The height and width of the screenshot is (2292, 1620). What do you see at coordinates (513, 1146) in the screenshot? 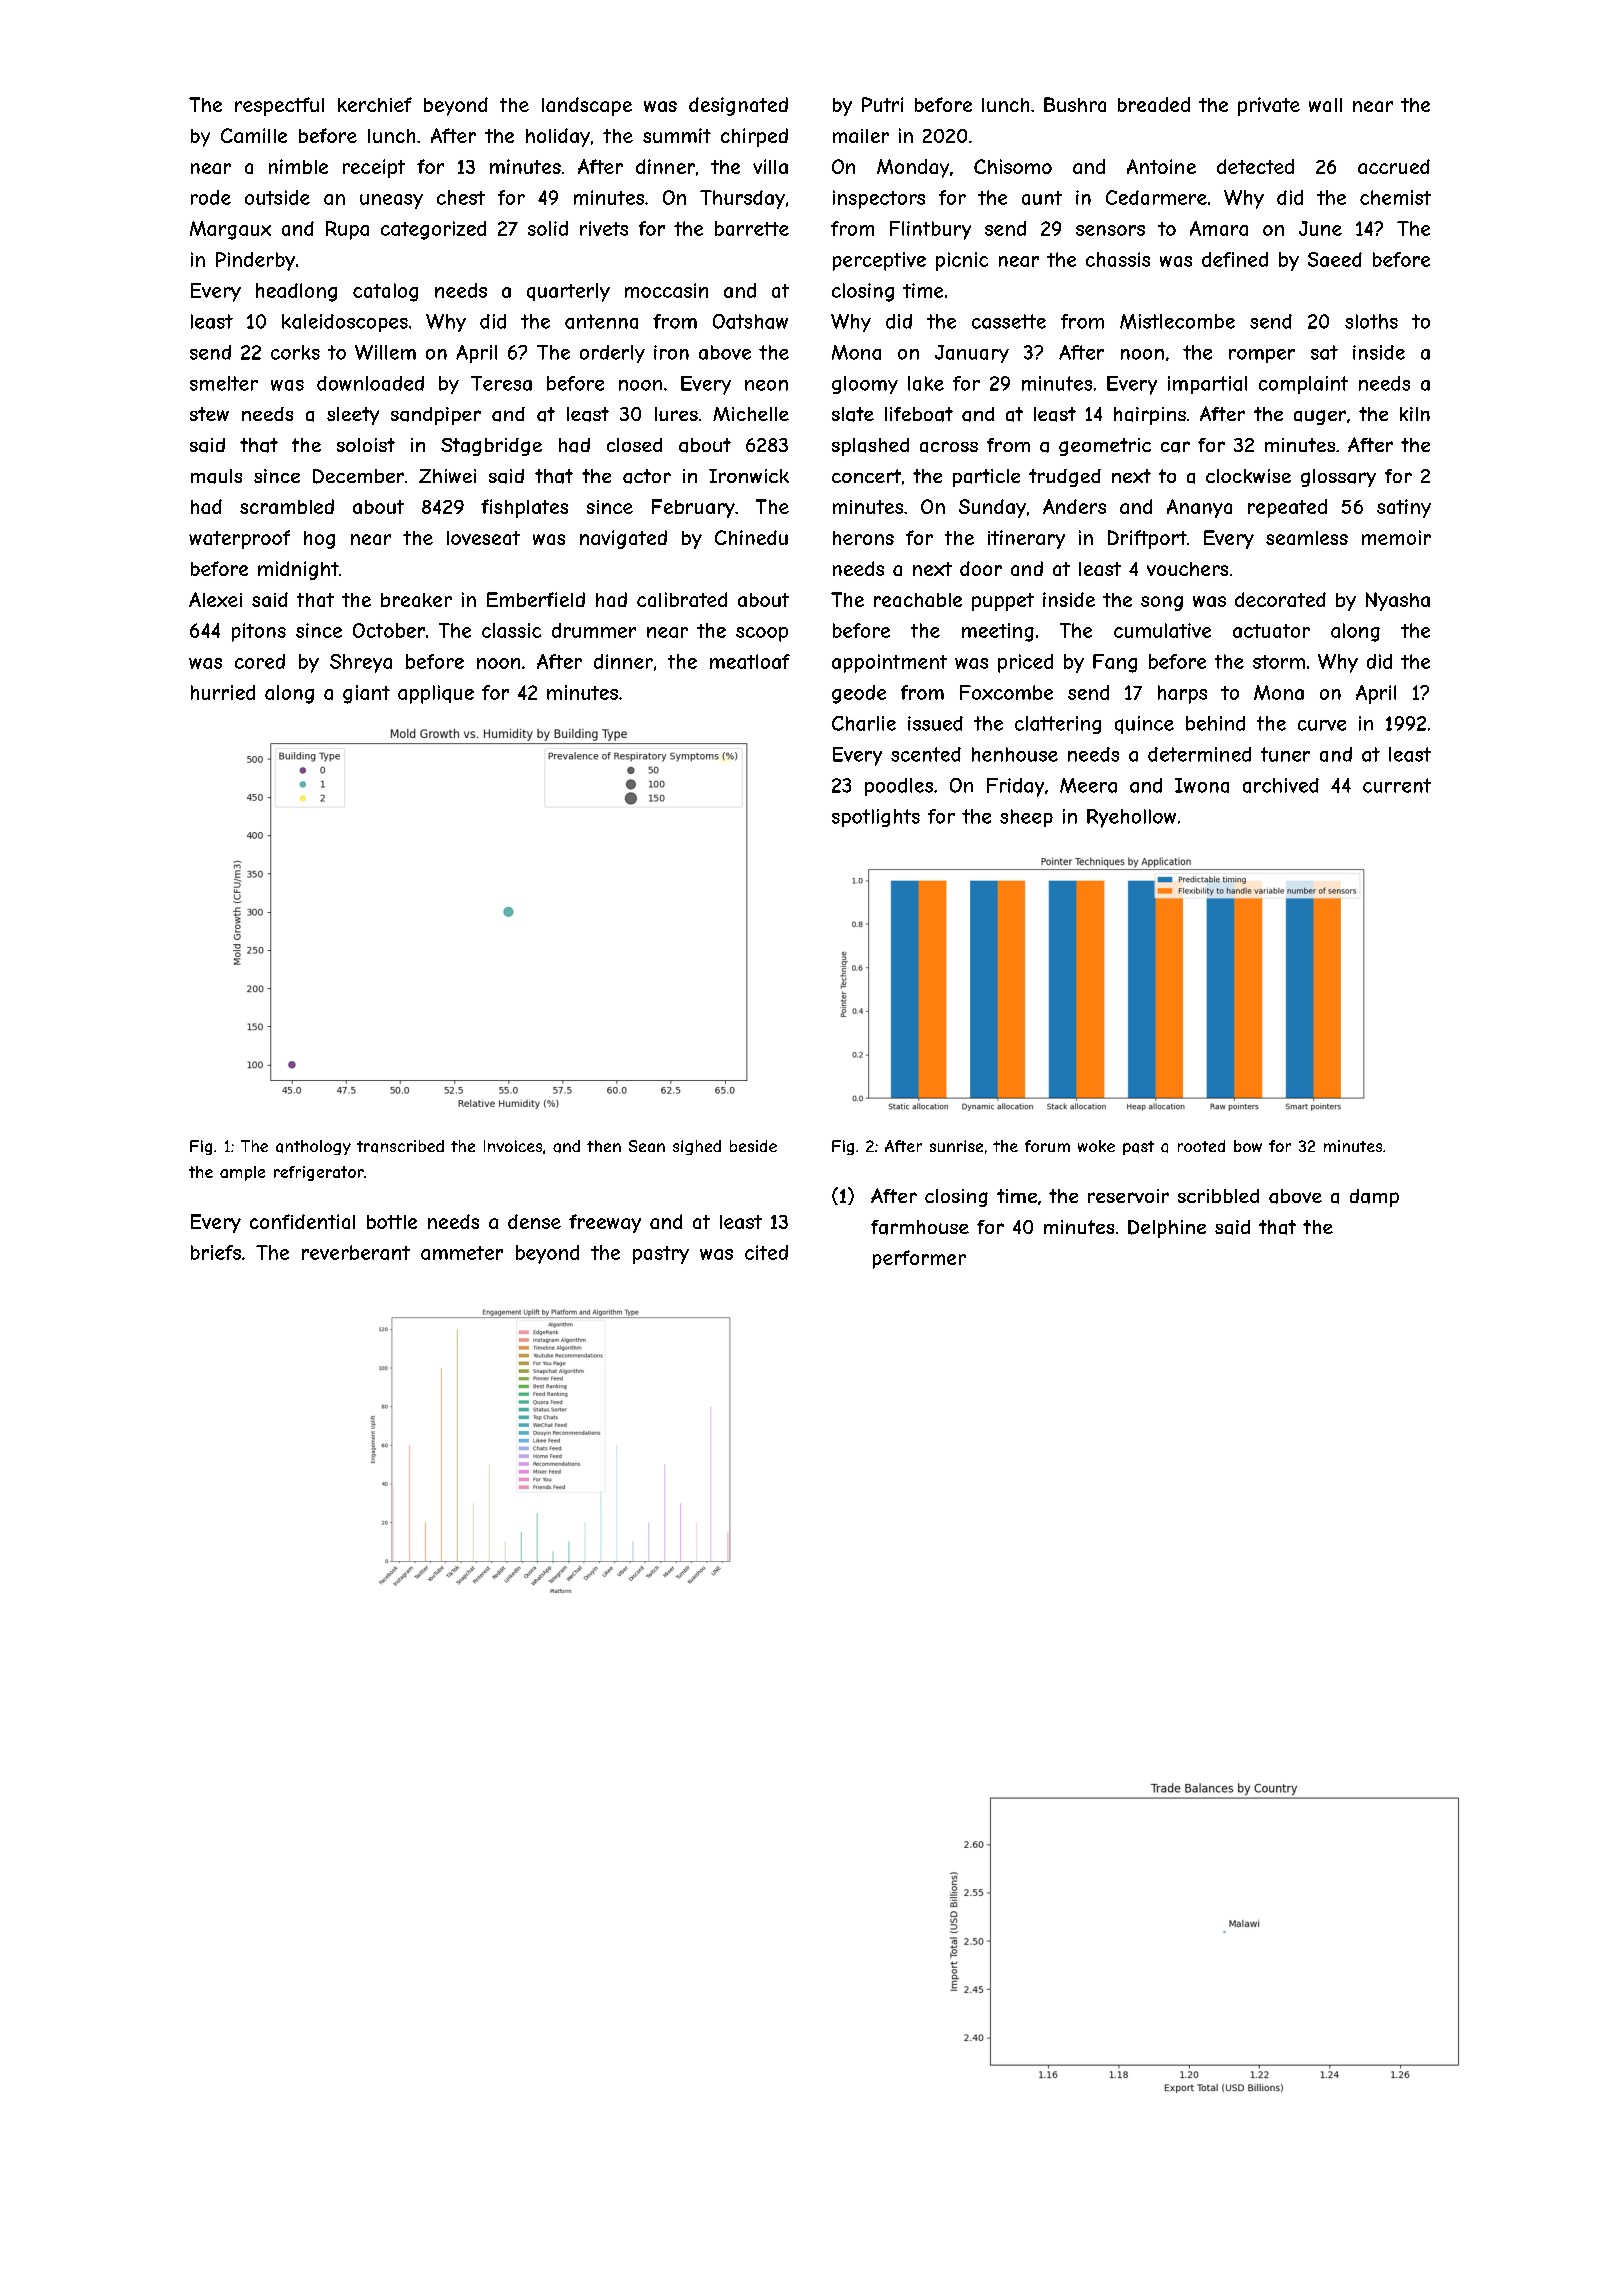
I see `invoices` at bounding box center [513, 1146].
